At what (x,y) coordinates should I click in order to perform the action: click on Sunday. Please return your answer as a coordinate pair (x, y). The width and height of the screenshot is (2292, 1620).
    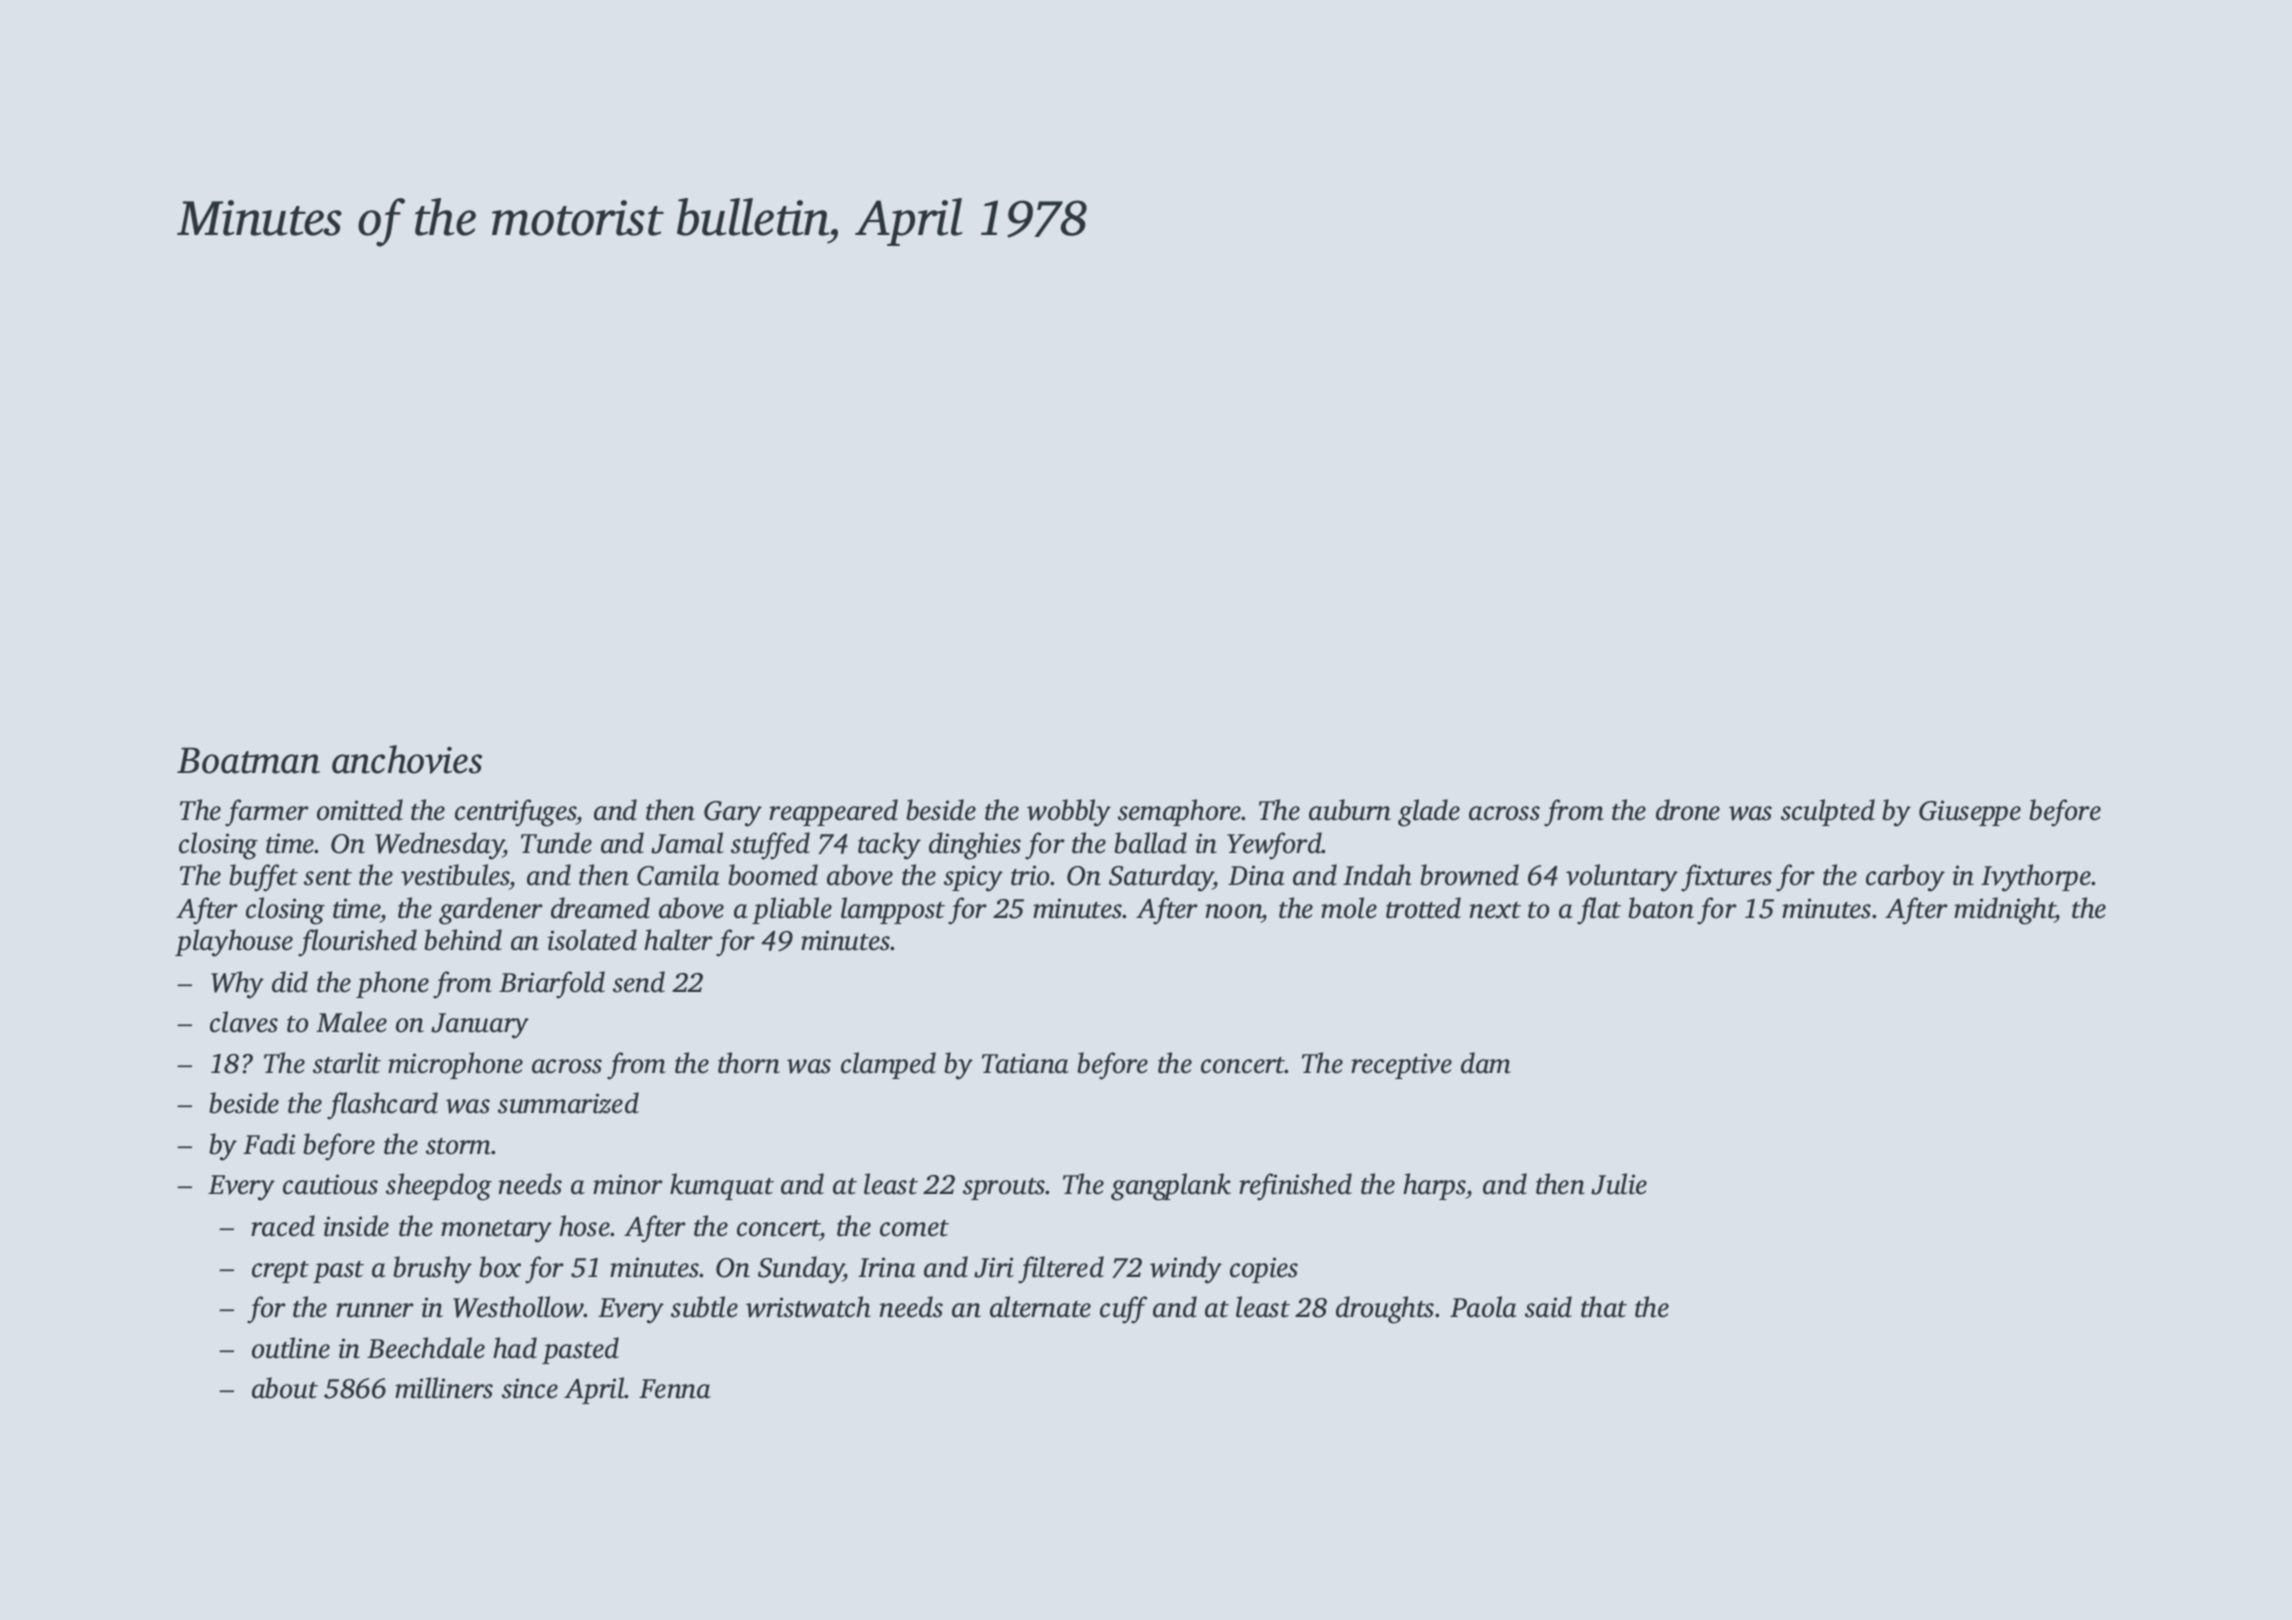
    Looking at the image, I should click on (801, 1270).
